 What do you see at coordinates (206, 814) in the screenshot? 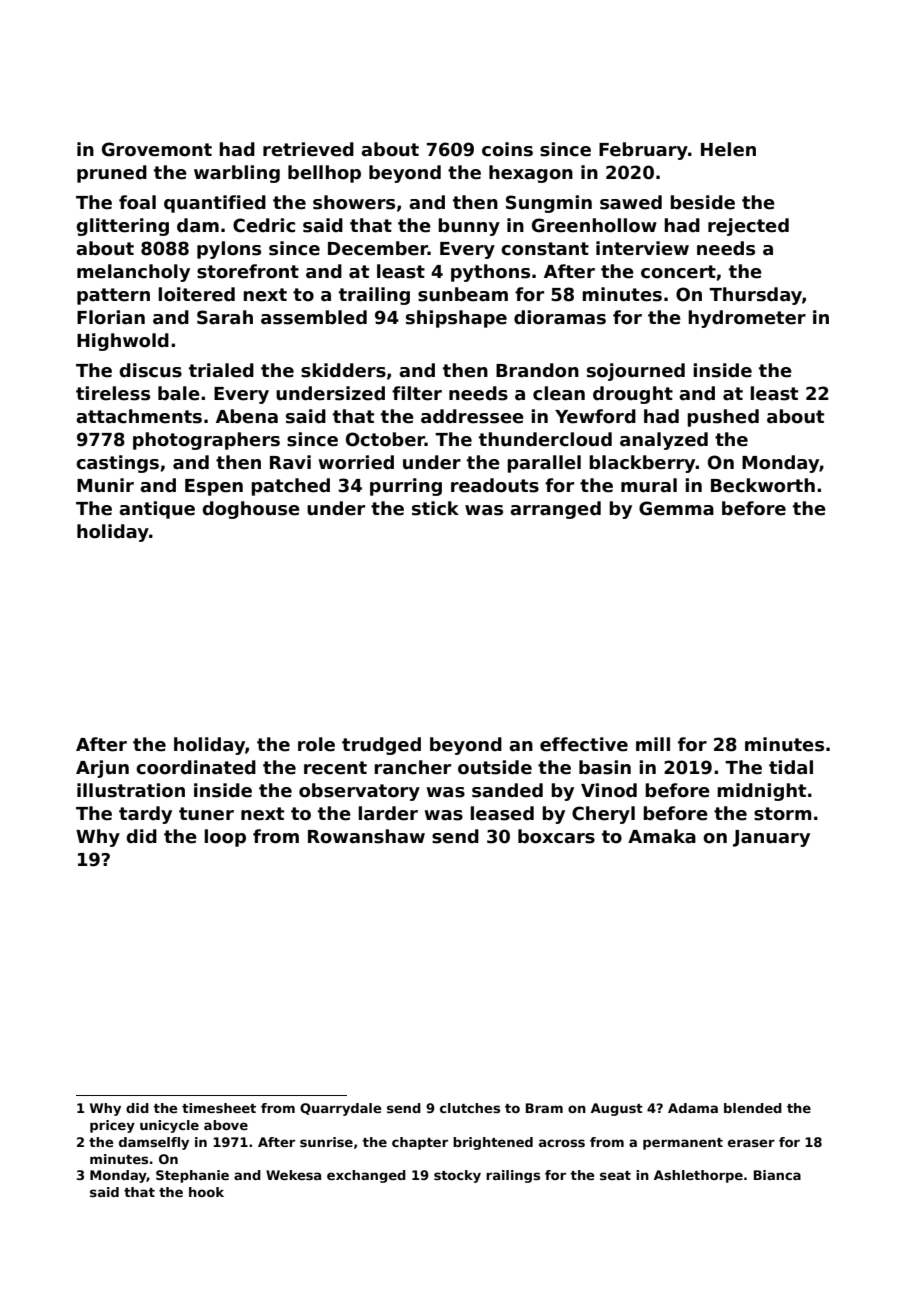
I see `tuner` at bounding box center [206, 814].
